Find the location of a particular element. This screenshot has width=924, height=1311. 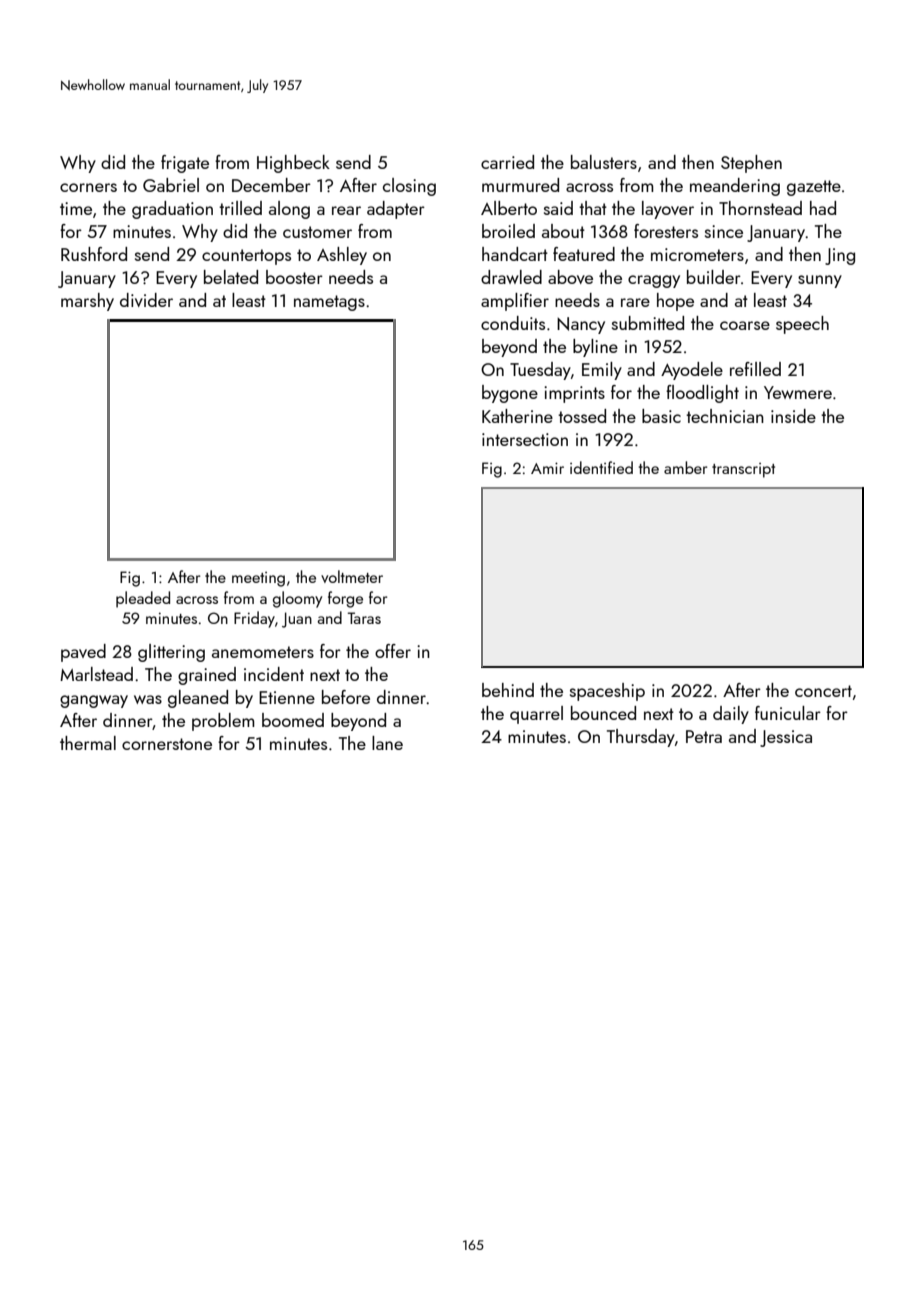

lane is located at coordinates (387, 743).
